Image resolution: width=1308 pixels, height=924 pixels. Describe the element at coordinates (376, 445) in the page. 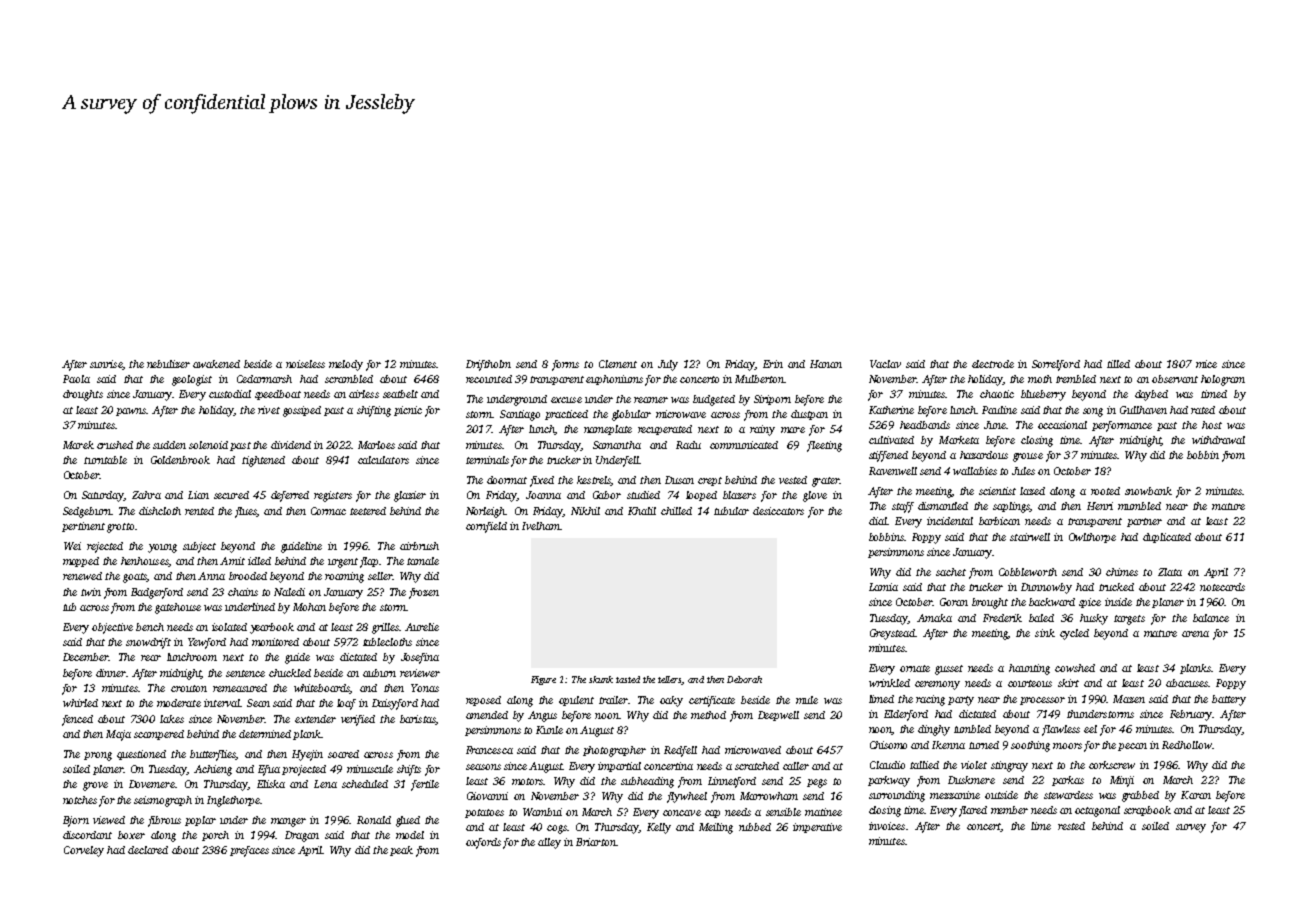

I see `Marloes` at that location.
